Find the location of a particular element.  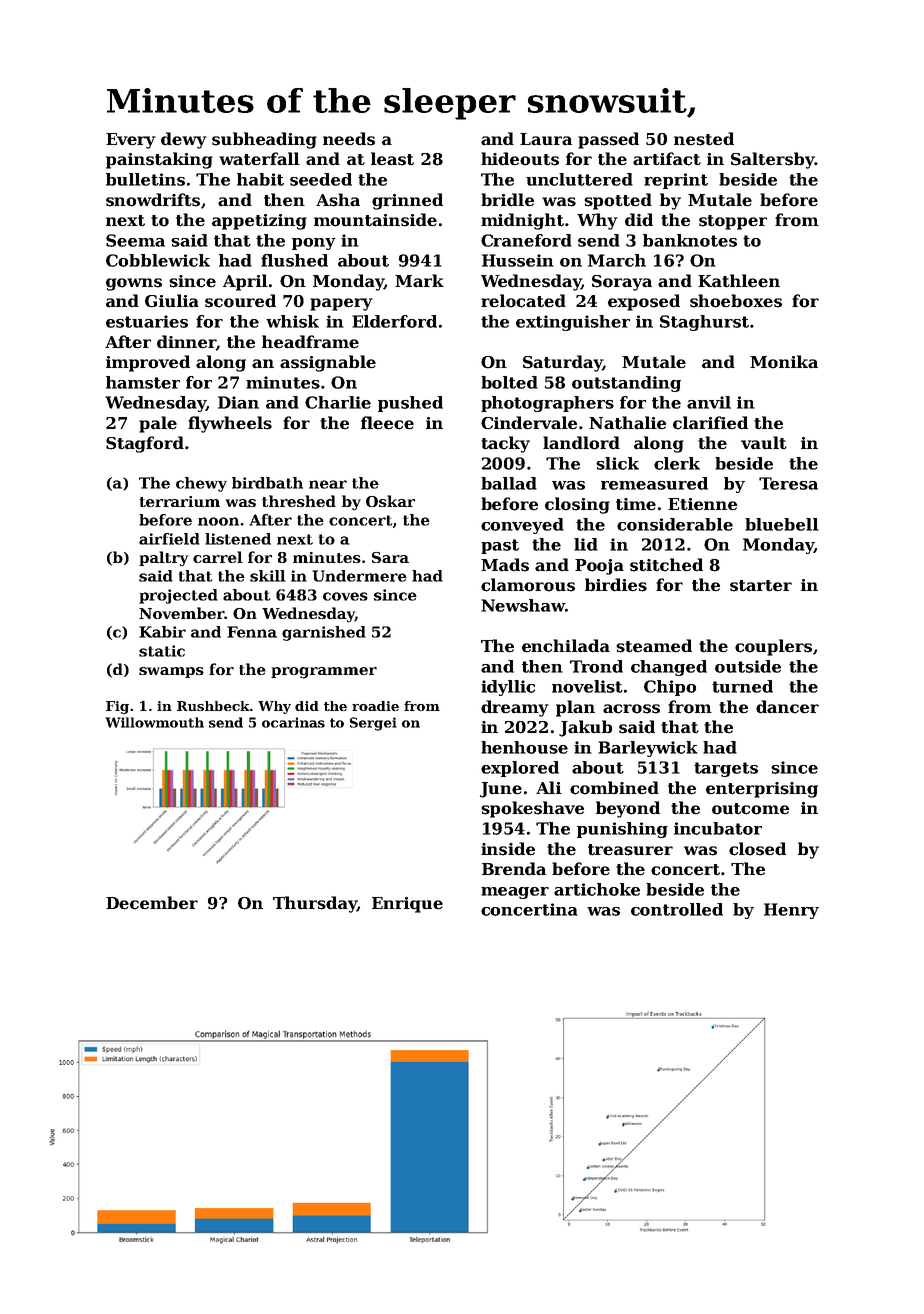

pushed is located at coordinates (410, 404).
